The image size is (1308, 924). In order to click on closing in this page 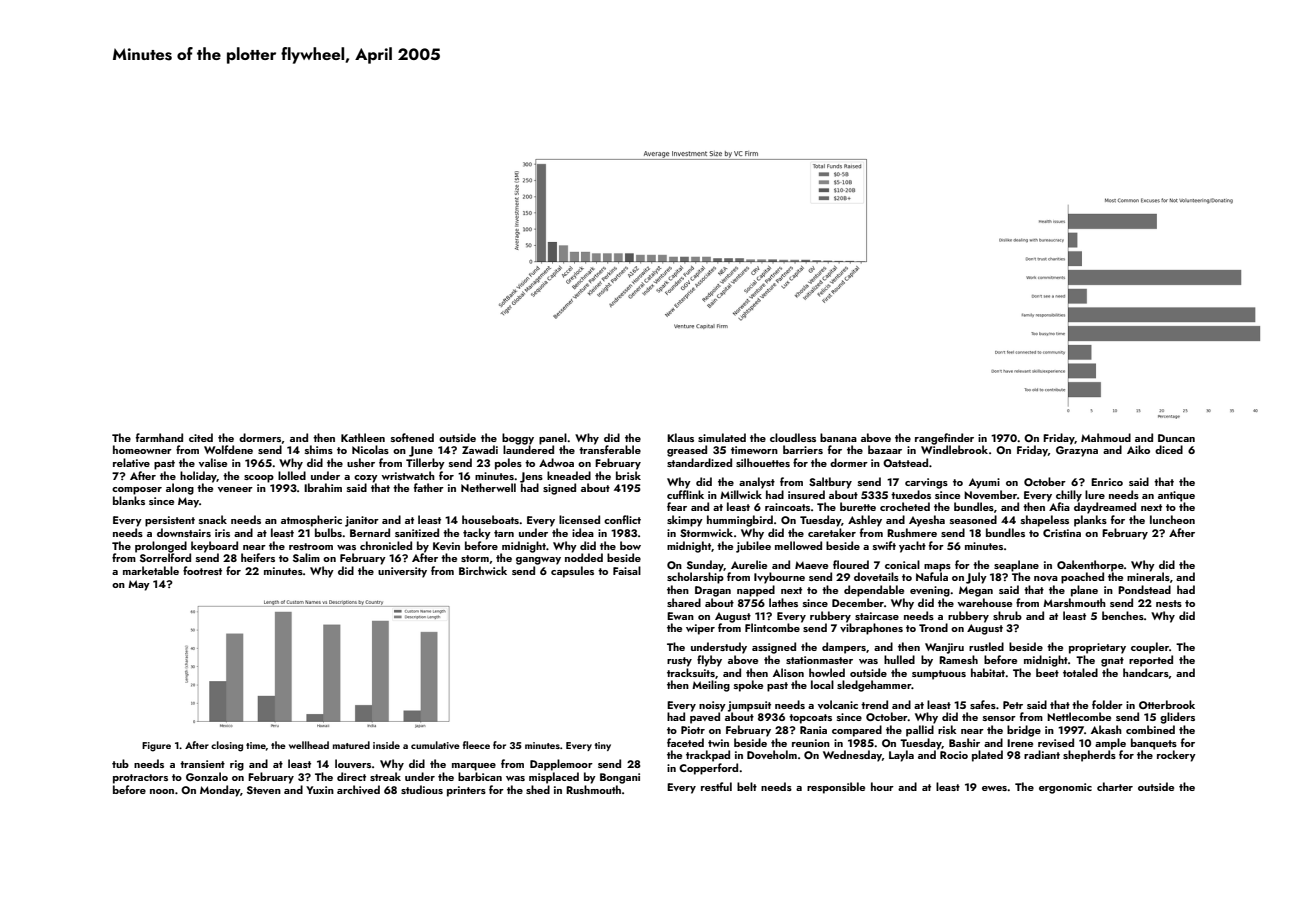, I will do `click(227, 746)`.
